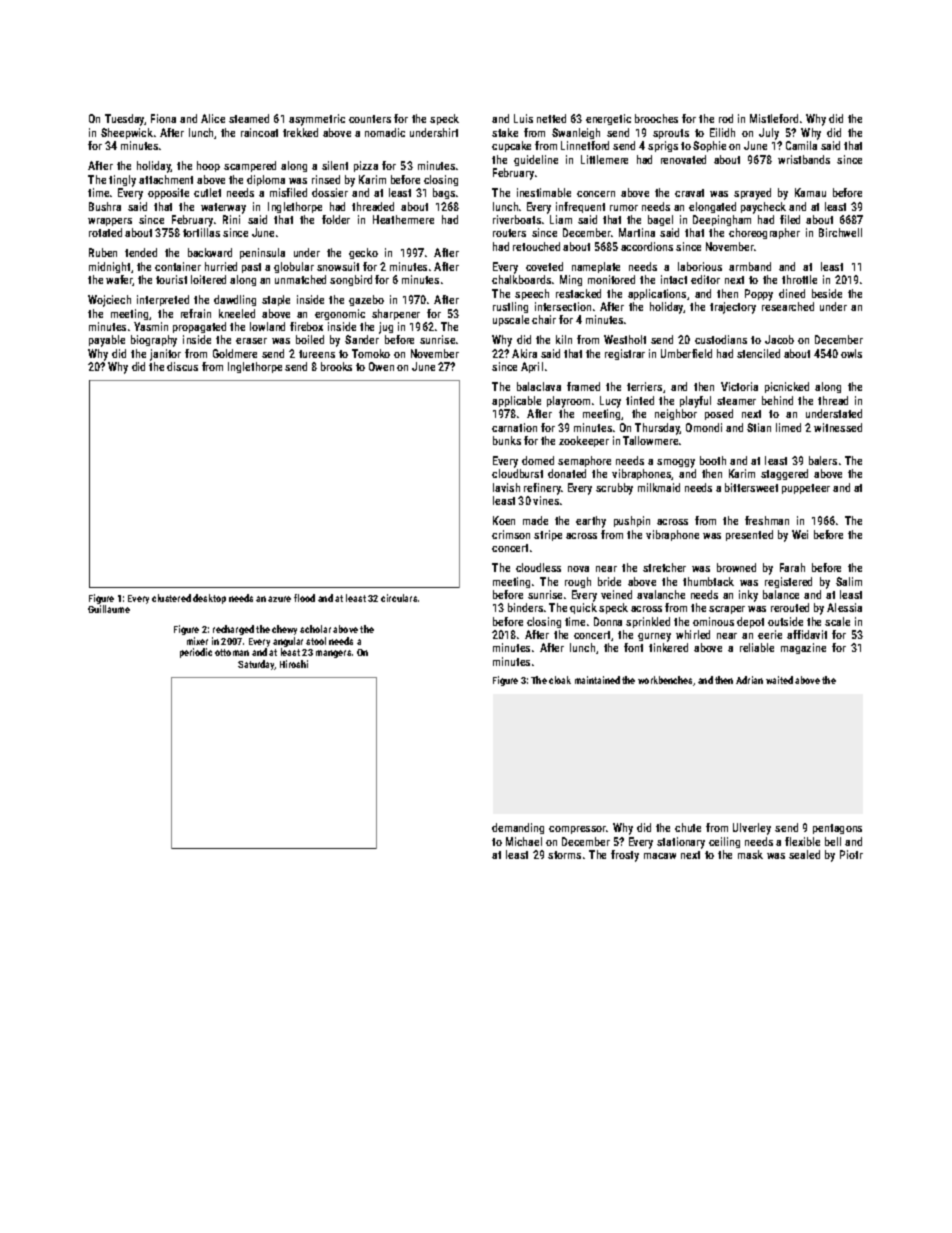 This image has width=952, height=1233. What do you see at coordinates (524, 841) in the image?
I see `Michael` at bounding box center [524, 841].
